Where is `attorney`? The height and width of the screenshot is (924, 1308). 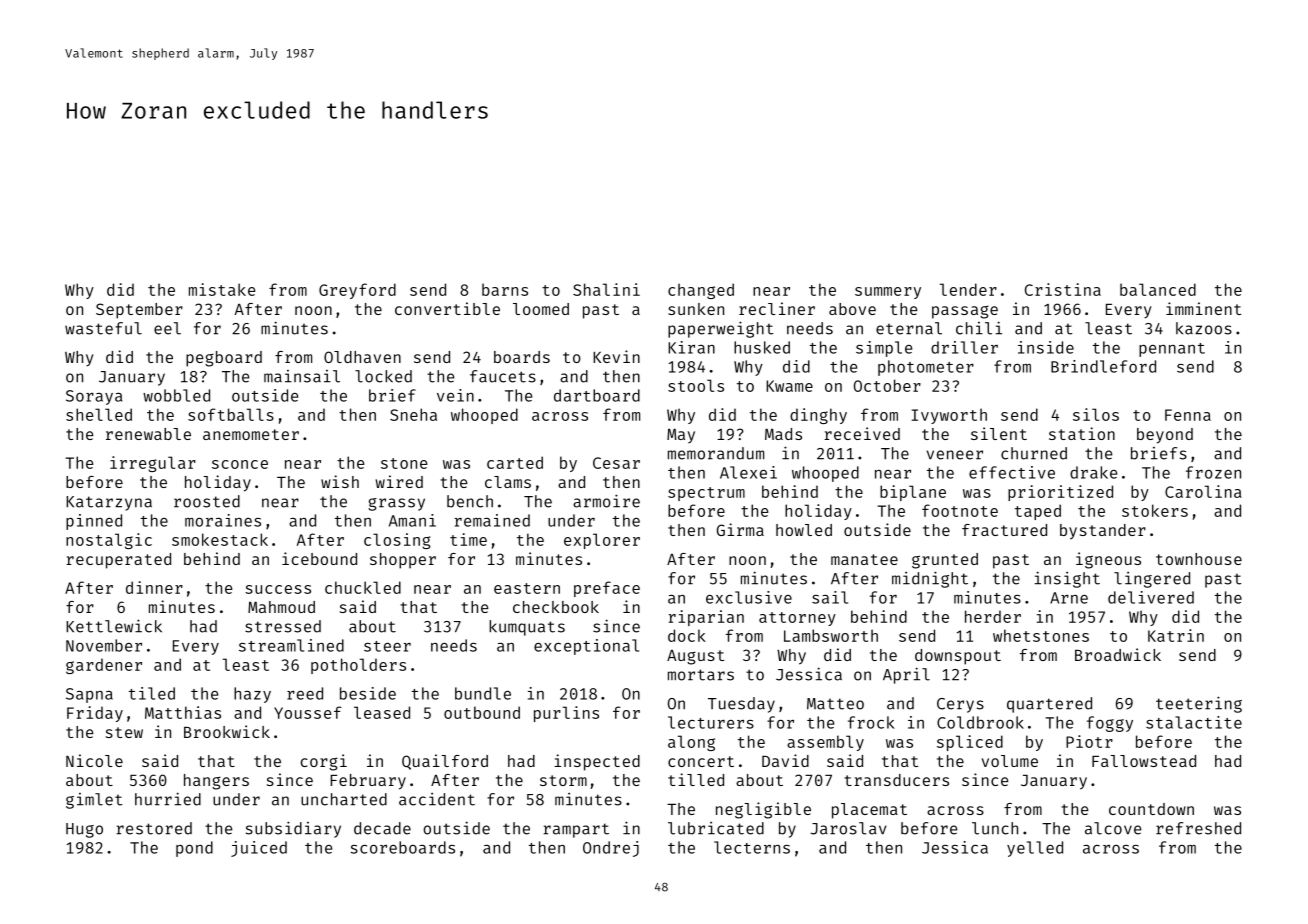
attorney is located at coordinates (797, 619).
